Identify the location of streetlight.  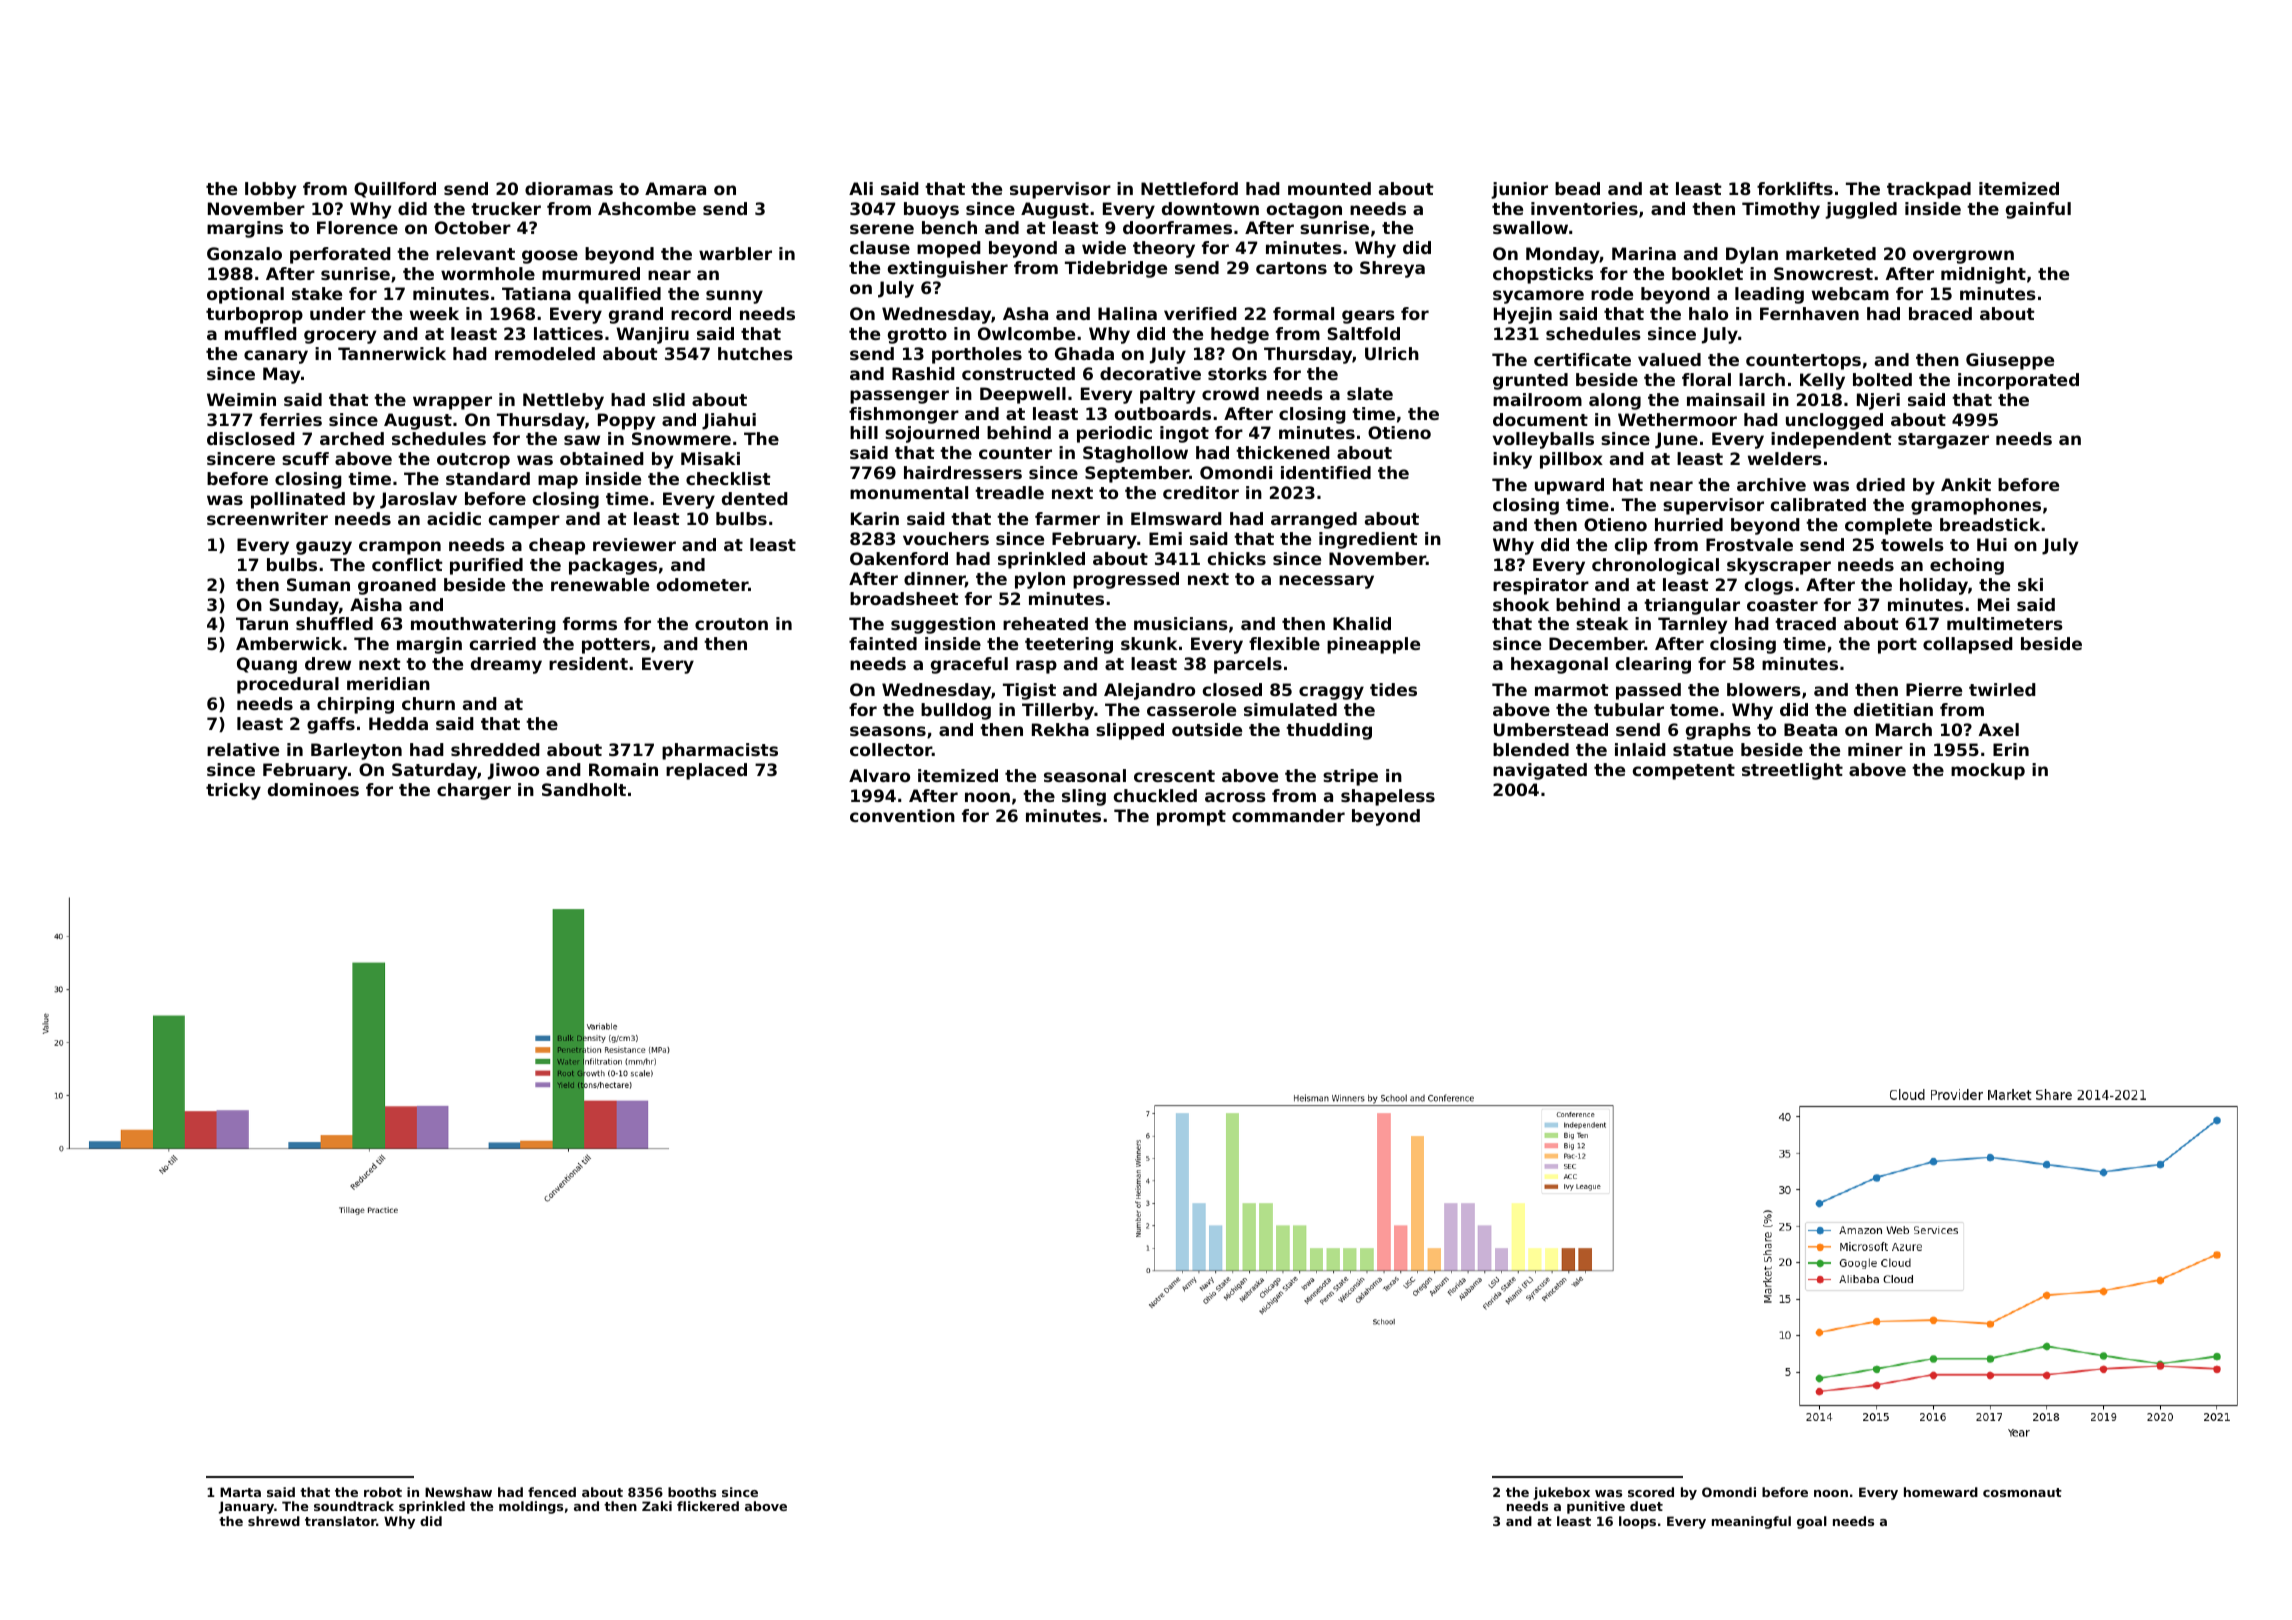
(1792, 771).
